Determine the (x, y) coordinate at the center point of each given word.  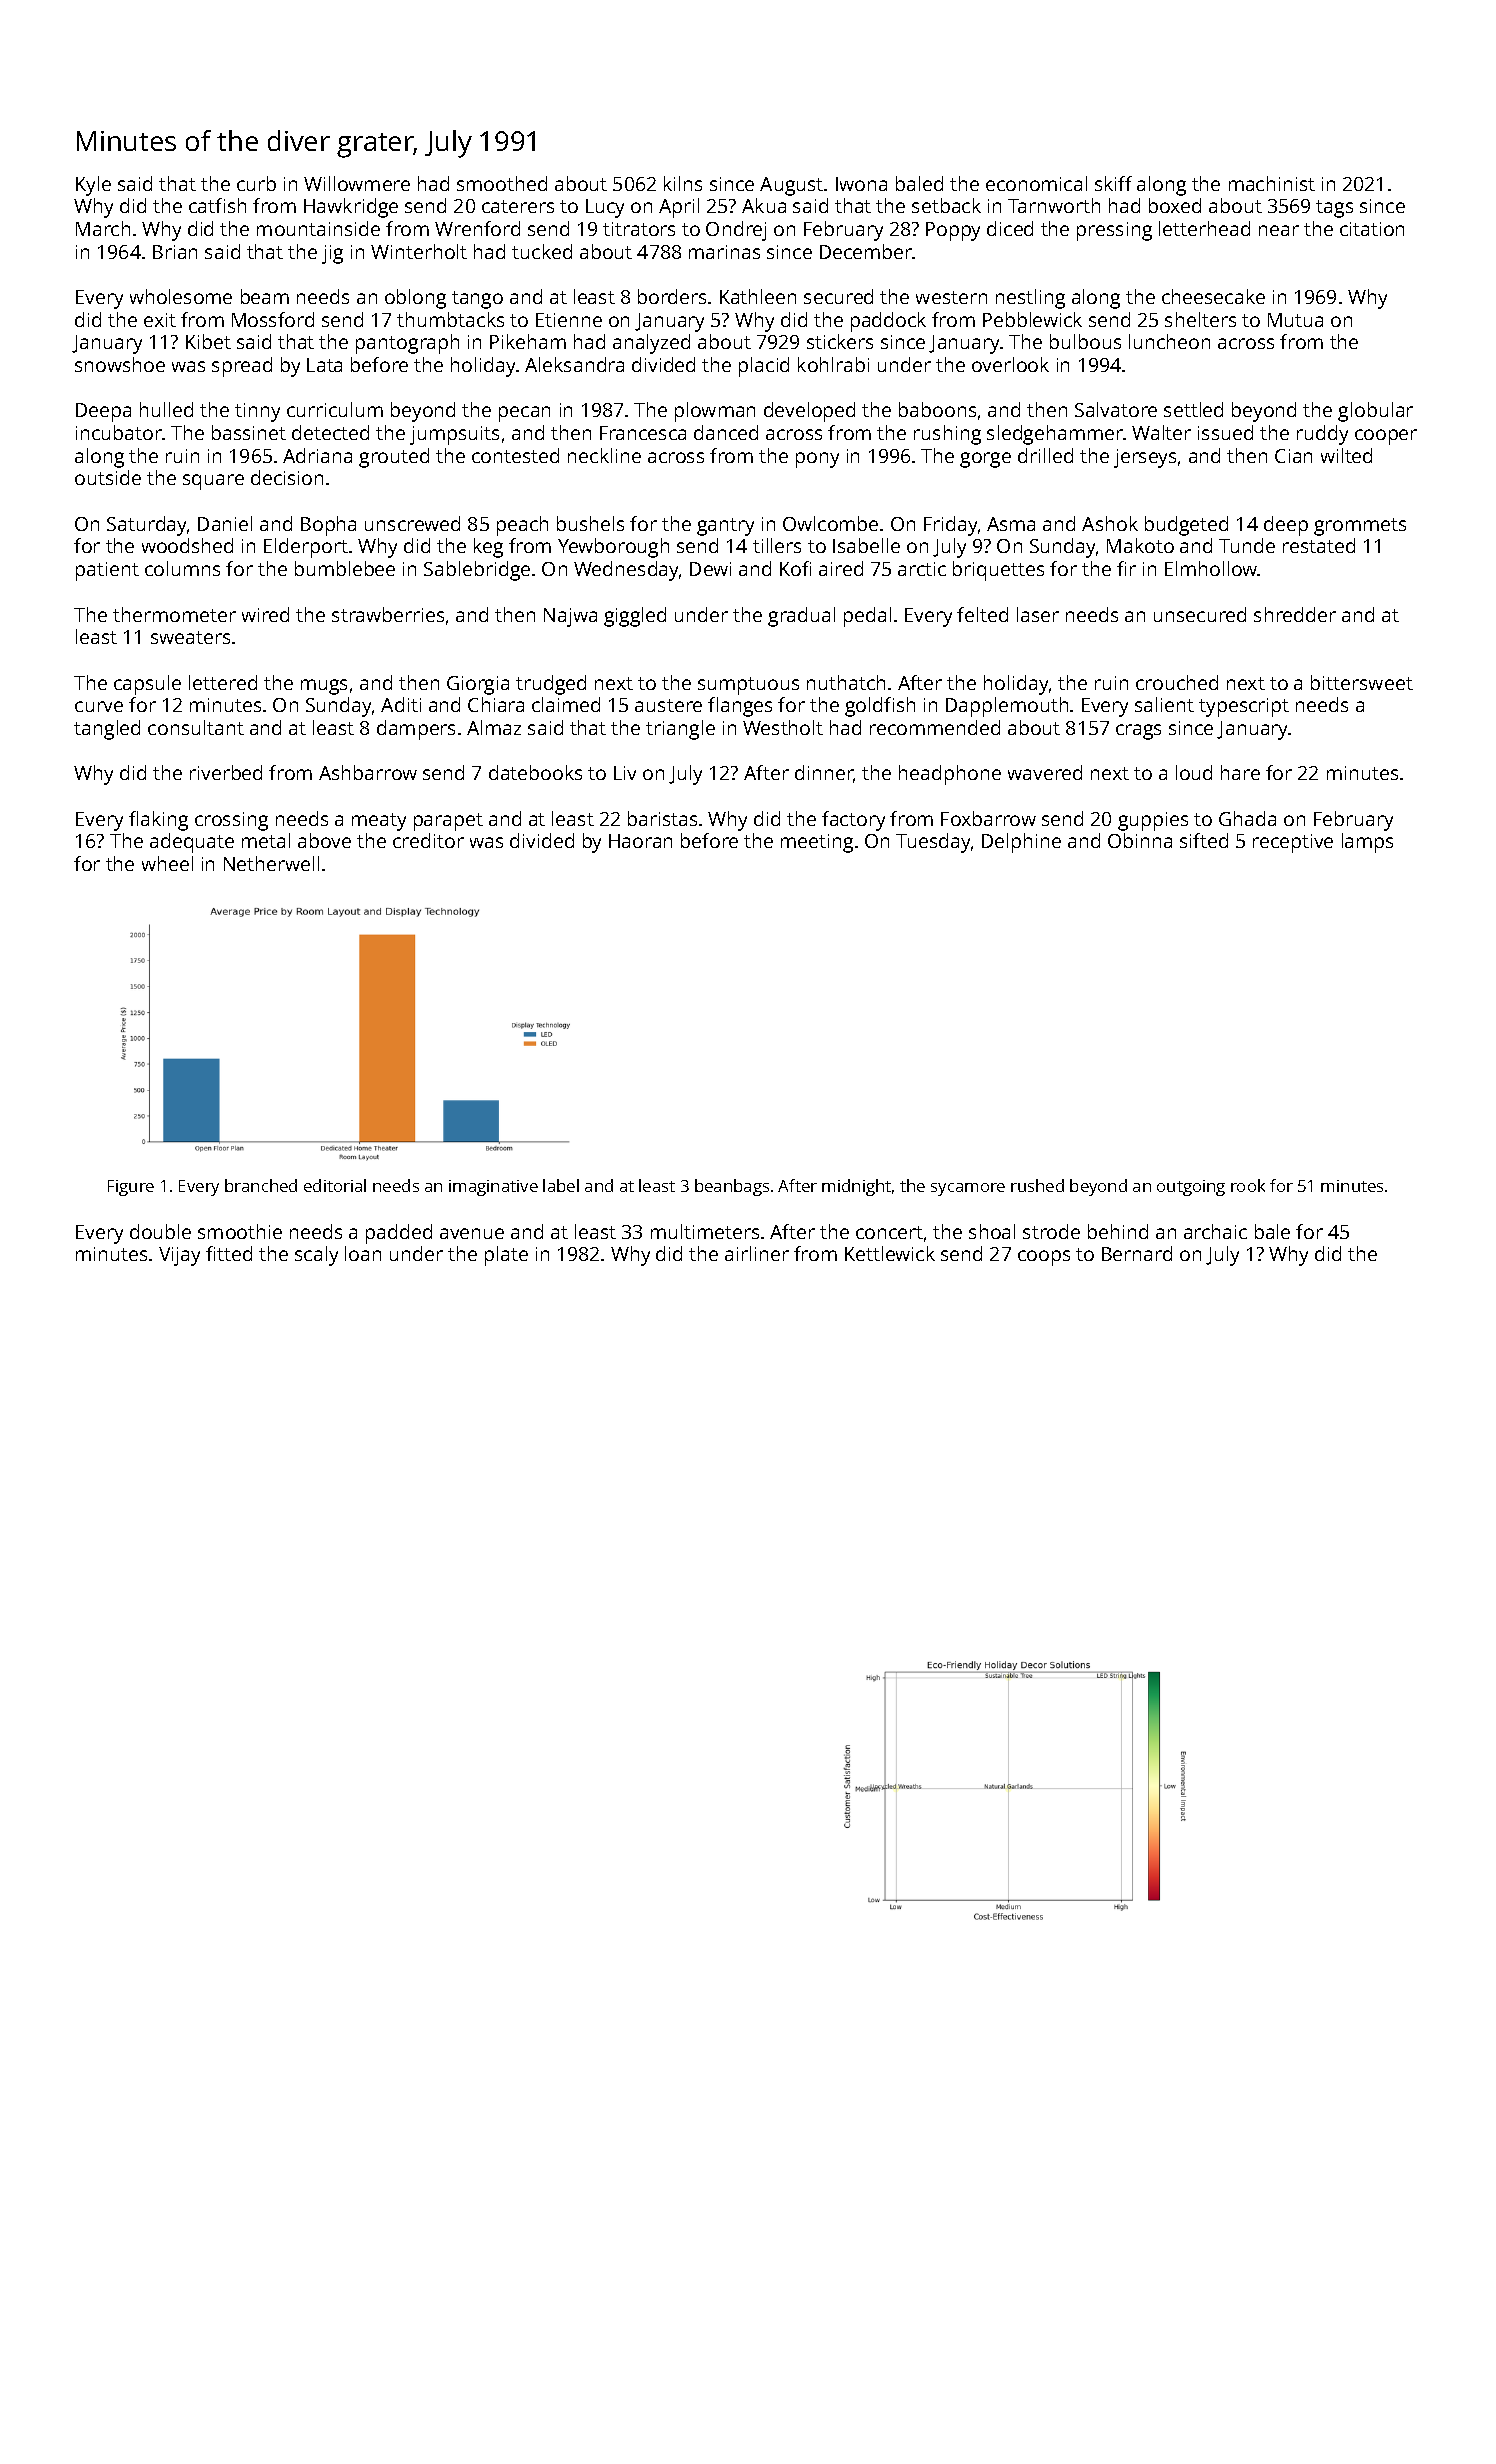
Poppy (953, 231)
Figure (131, 1188)
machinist (1272, 183)
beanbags (732, 1187)
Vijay (179, 1256)
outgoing (1191, 1188)
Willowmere (357, 183)
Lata (324, 365)
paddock (888, 322)
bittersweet (1362, 682)
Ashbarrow (368, 772)
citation (1372, 229)
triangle (680, 730)
